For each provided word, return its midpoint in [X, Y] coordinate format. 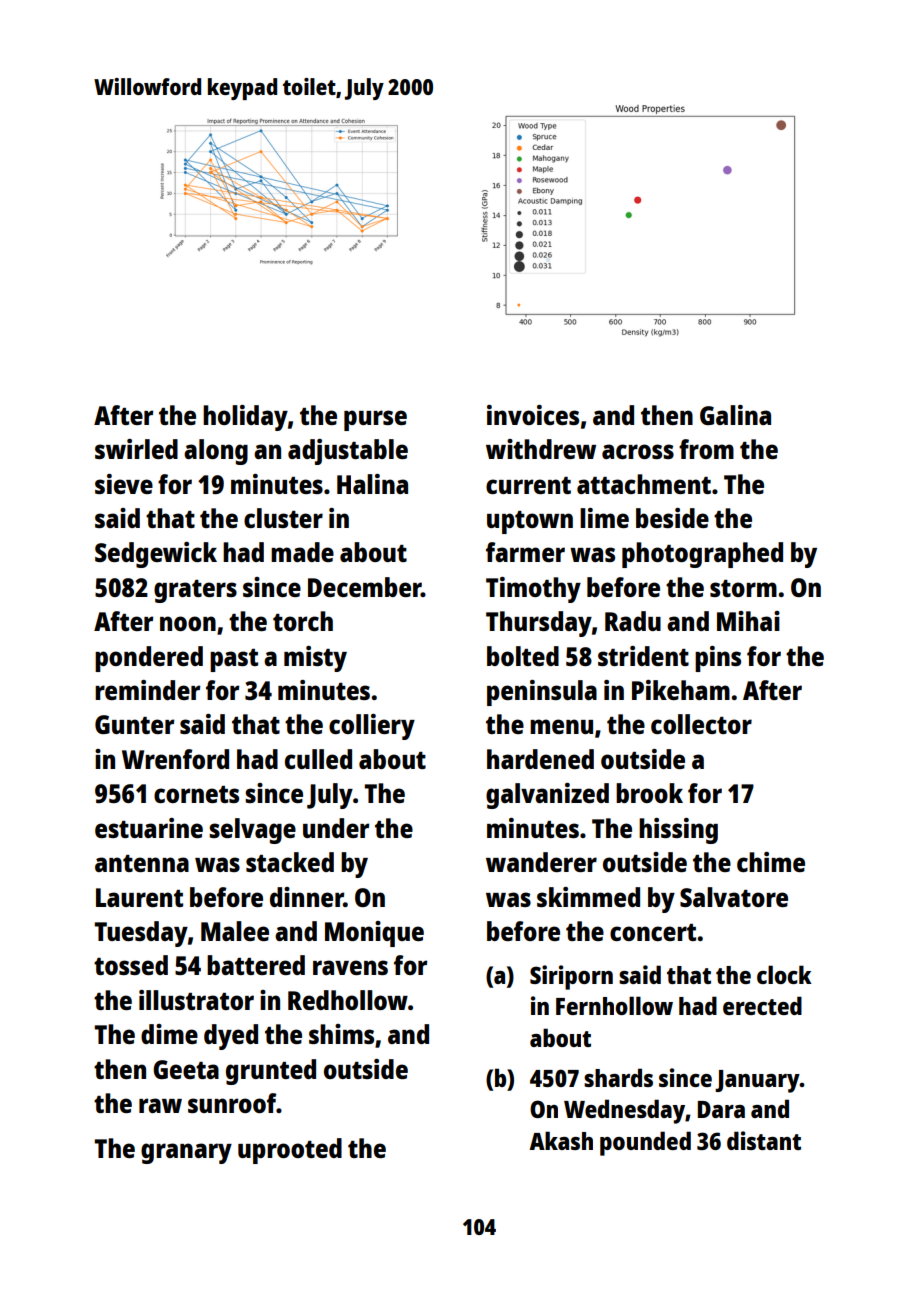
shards [618, 1077]
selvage [252, 831]
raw [160, 1105]
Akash [561, 1140]
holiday [245, 418]
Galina [735, 415]
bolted [523, 656]
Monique [374, 934]
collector [701, 724]
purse [375, 420]
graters [195, 591]
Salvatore [734, 897]
